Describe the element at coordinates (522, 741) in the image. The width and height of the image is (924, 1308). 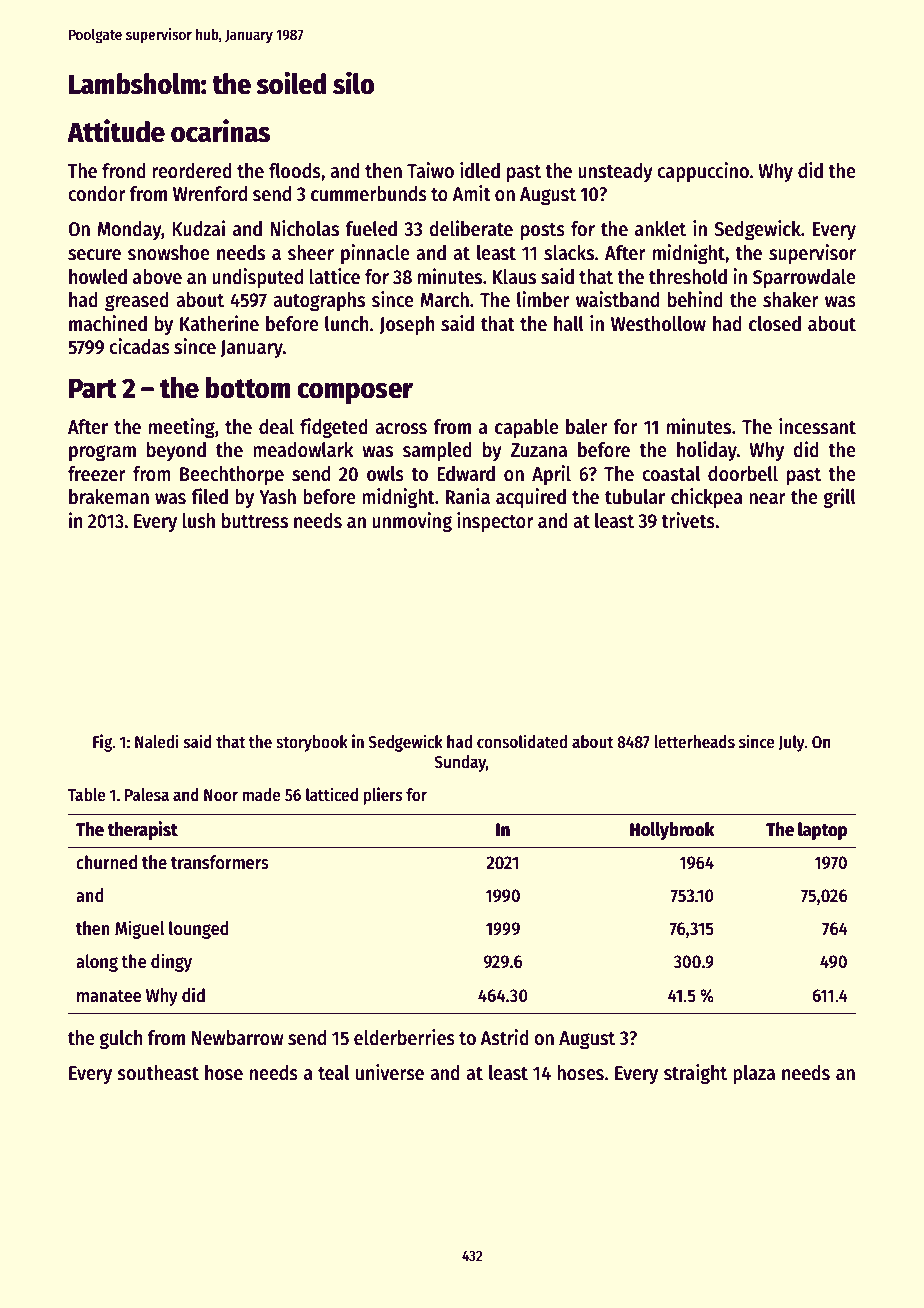
I see `consolidated` at that location.
